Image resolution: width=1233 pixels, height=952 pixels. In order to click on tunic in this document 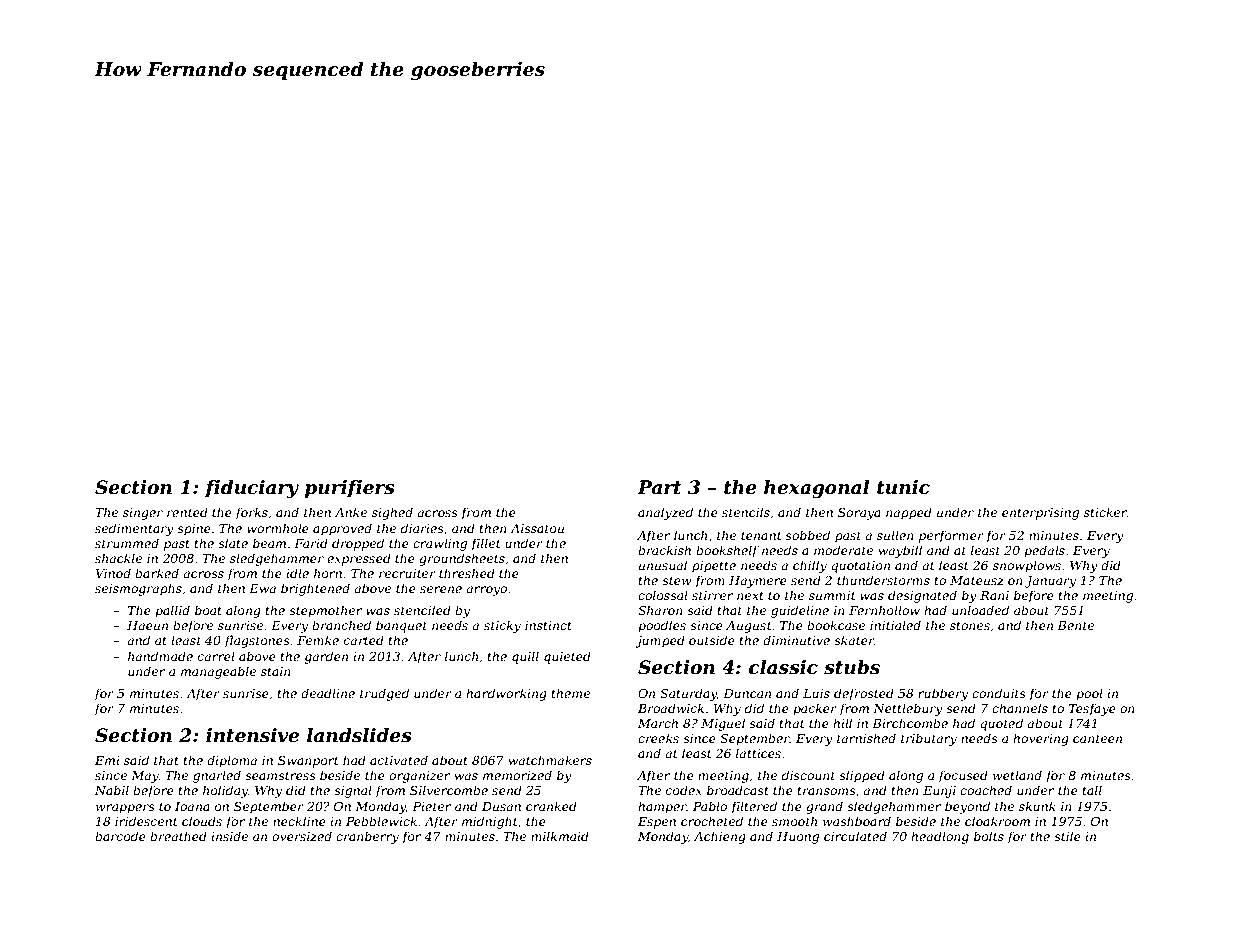, I will do `click(903, 487)`.
